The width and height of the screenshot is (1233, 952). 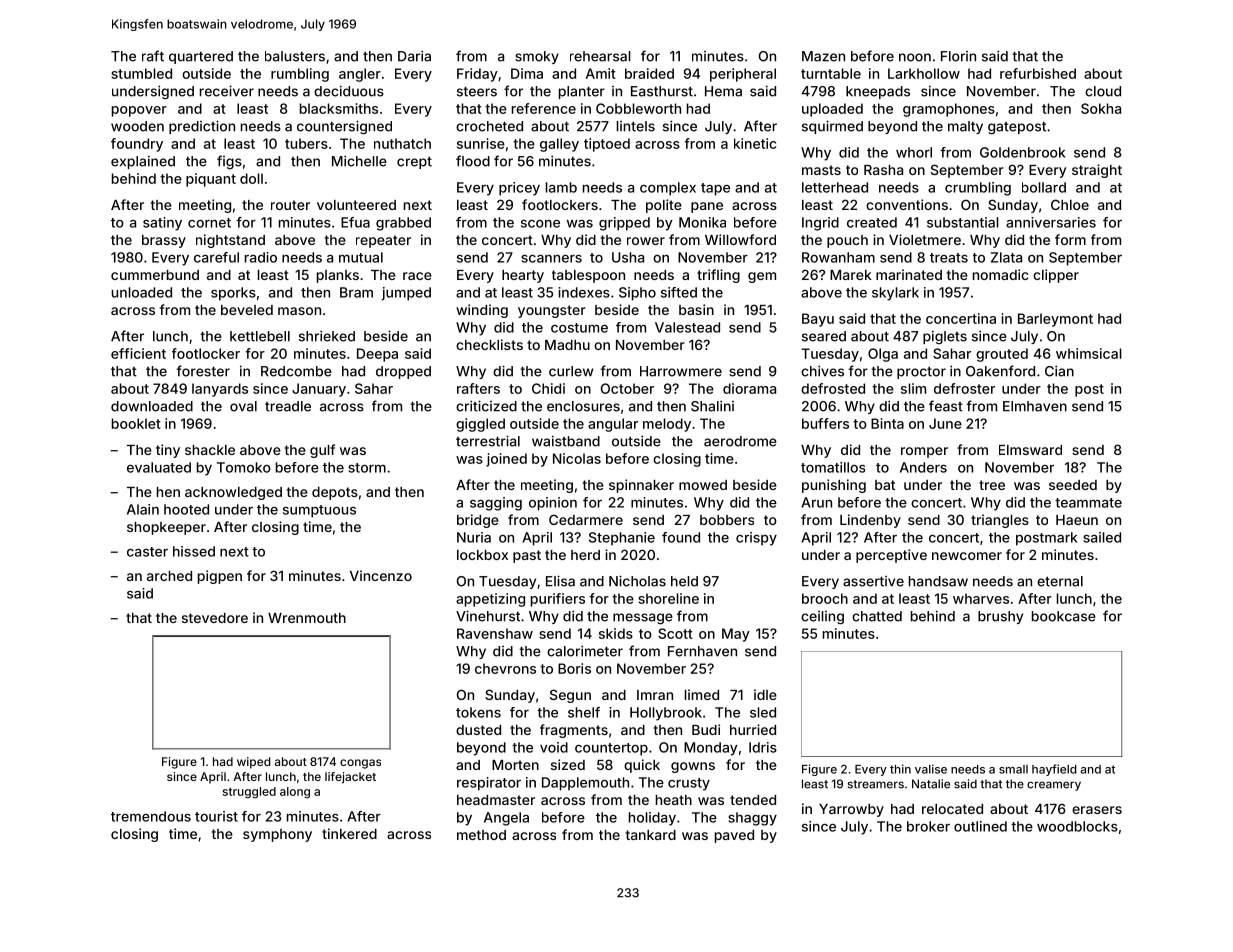 What do you see at coordinates (169, 576) in the screenshot?
I see `arched` at bounding box center [169, 576].
